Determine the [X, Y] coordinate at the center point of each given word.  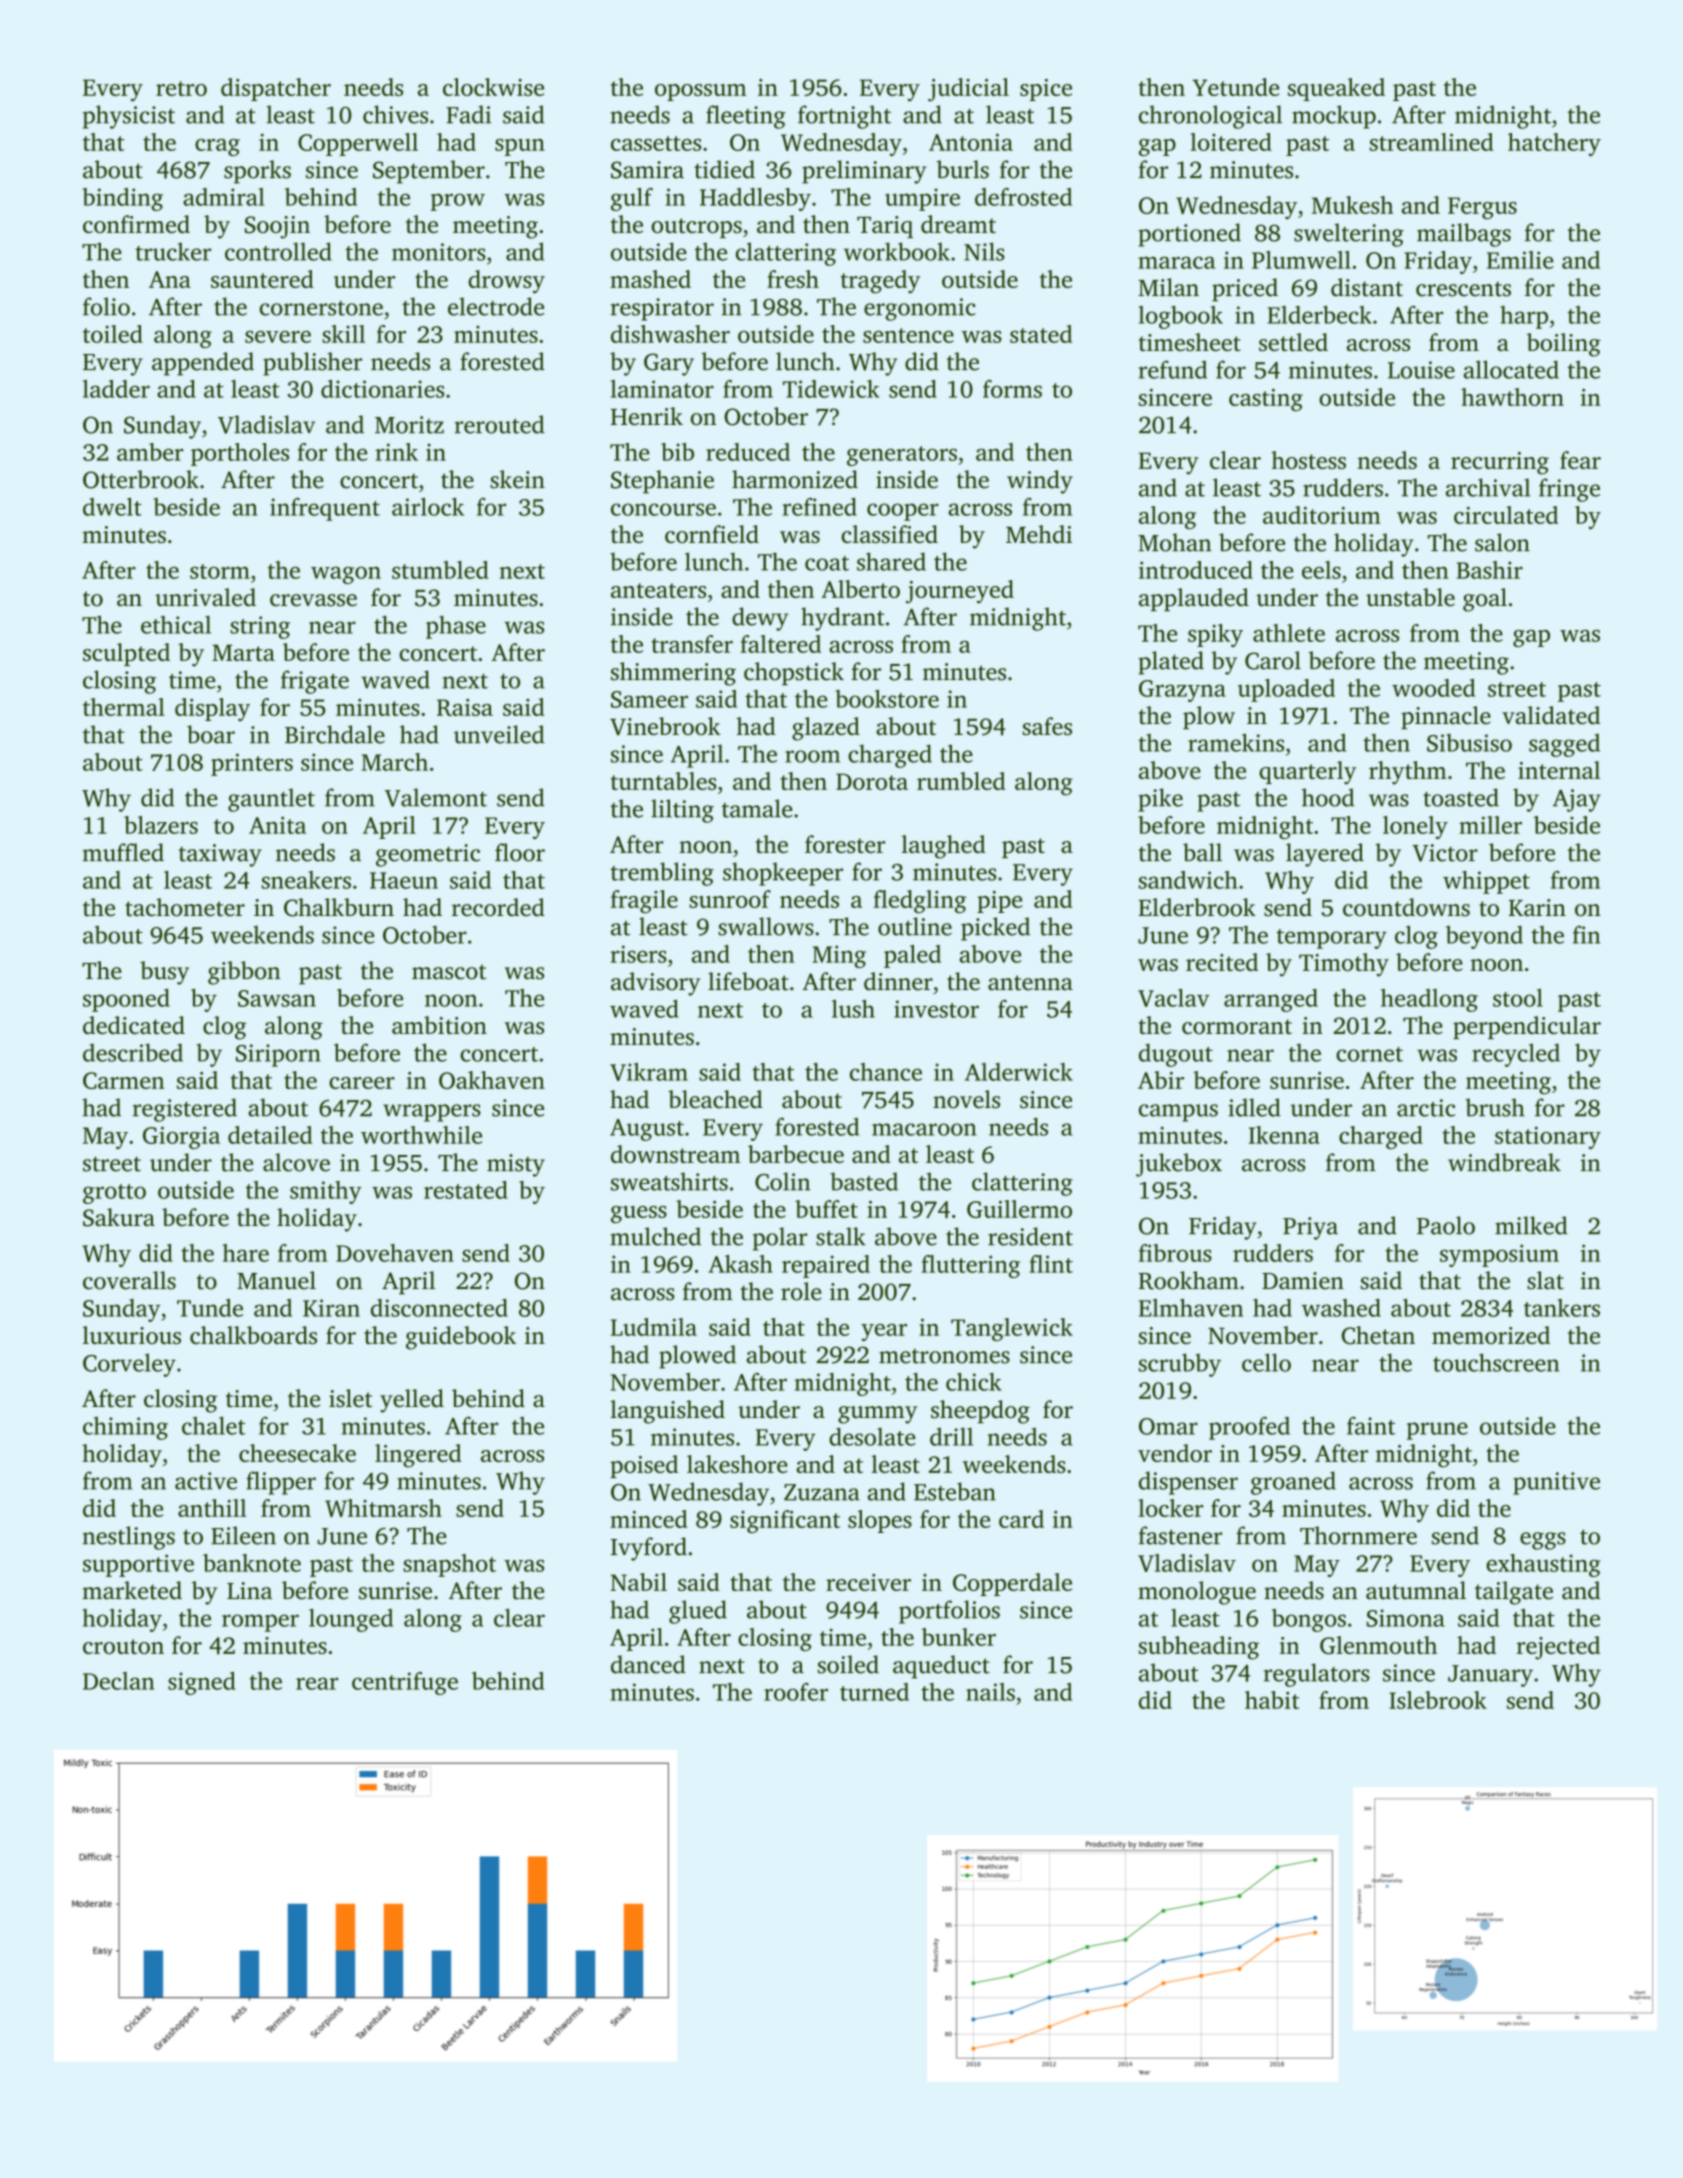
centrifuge [405, 1683]
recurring [1500, 463]
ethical [176, 624]
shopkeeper [783, 874]
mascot [449, 972]
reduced [748, 452]
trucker [173, 251]
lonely [1415, 827]
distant [1367, 287]
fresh [793, 279]
